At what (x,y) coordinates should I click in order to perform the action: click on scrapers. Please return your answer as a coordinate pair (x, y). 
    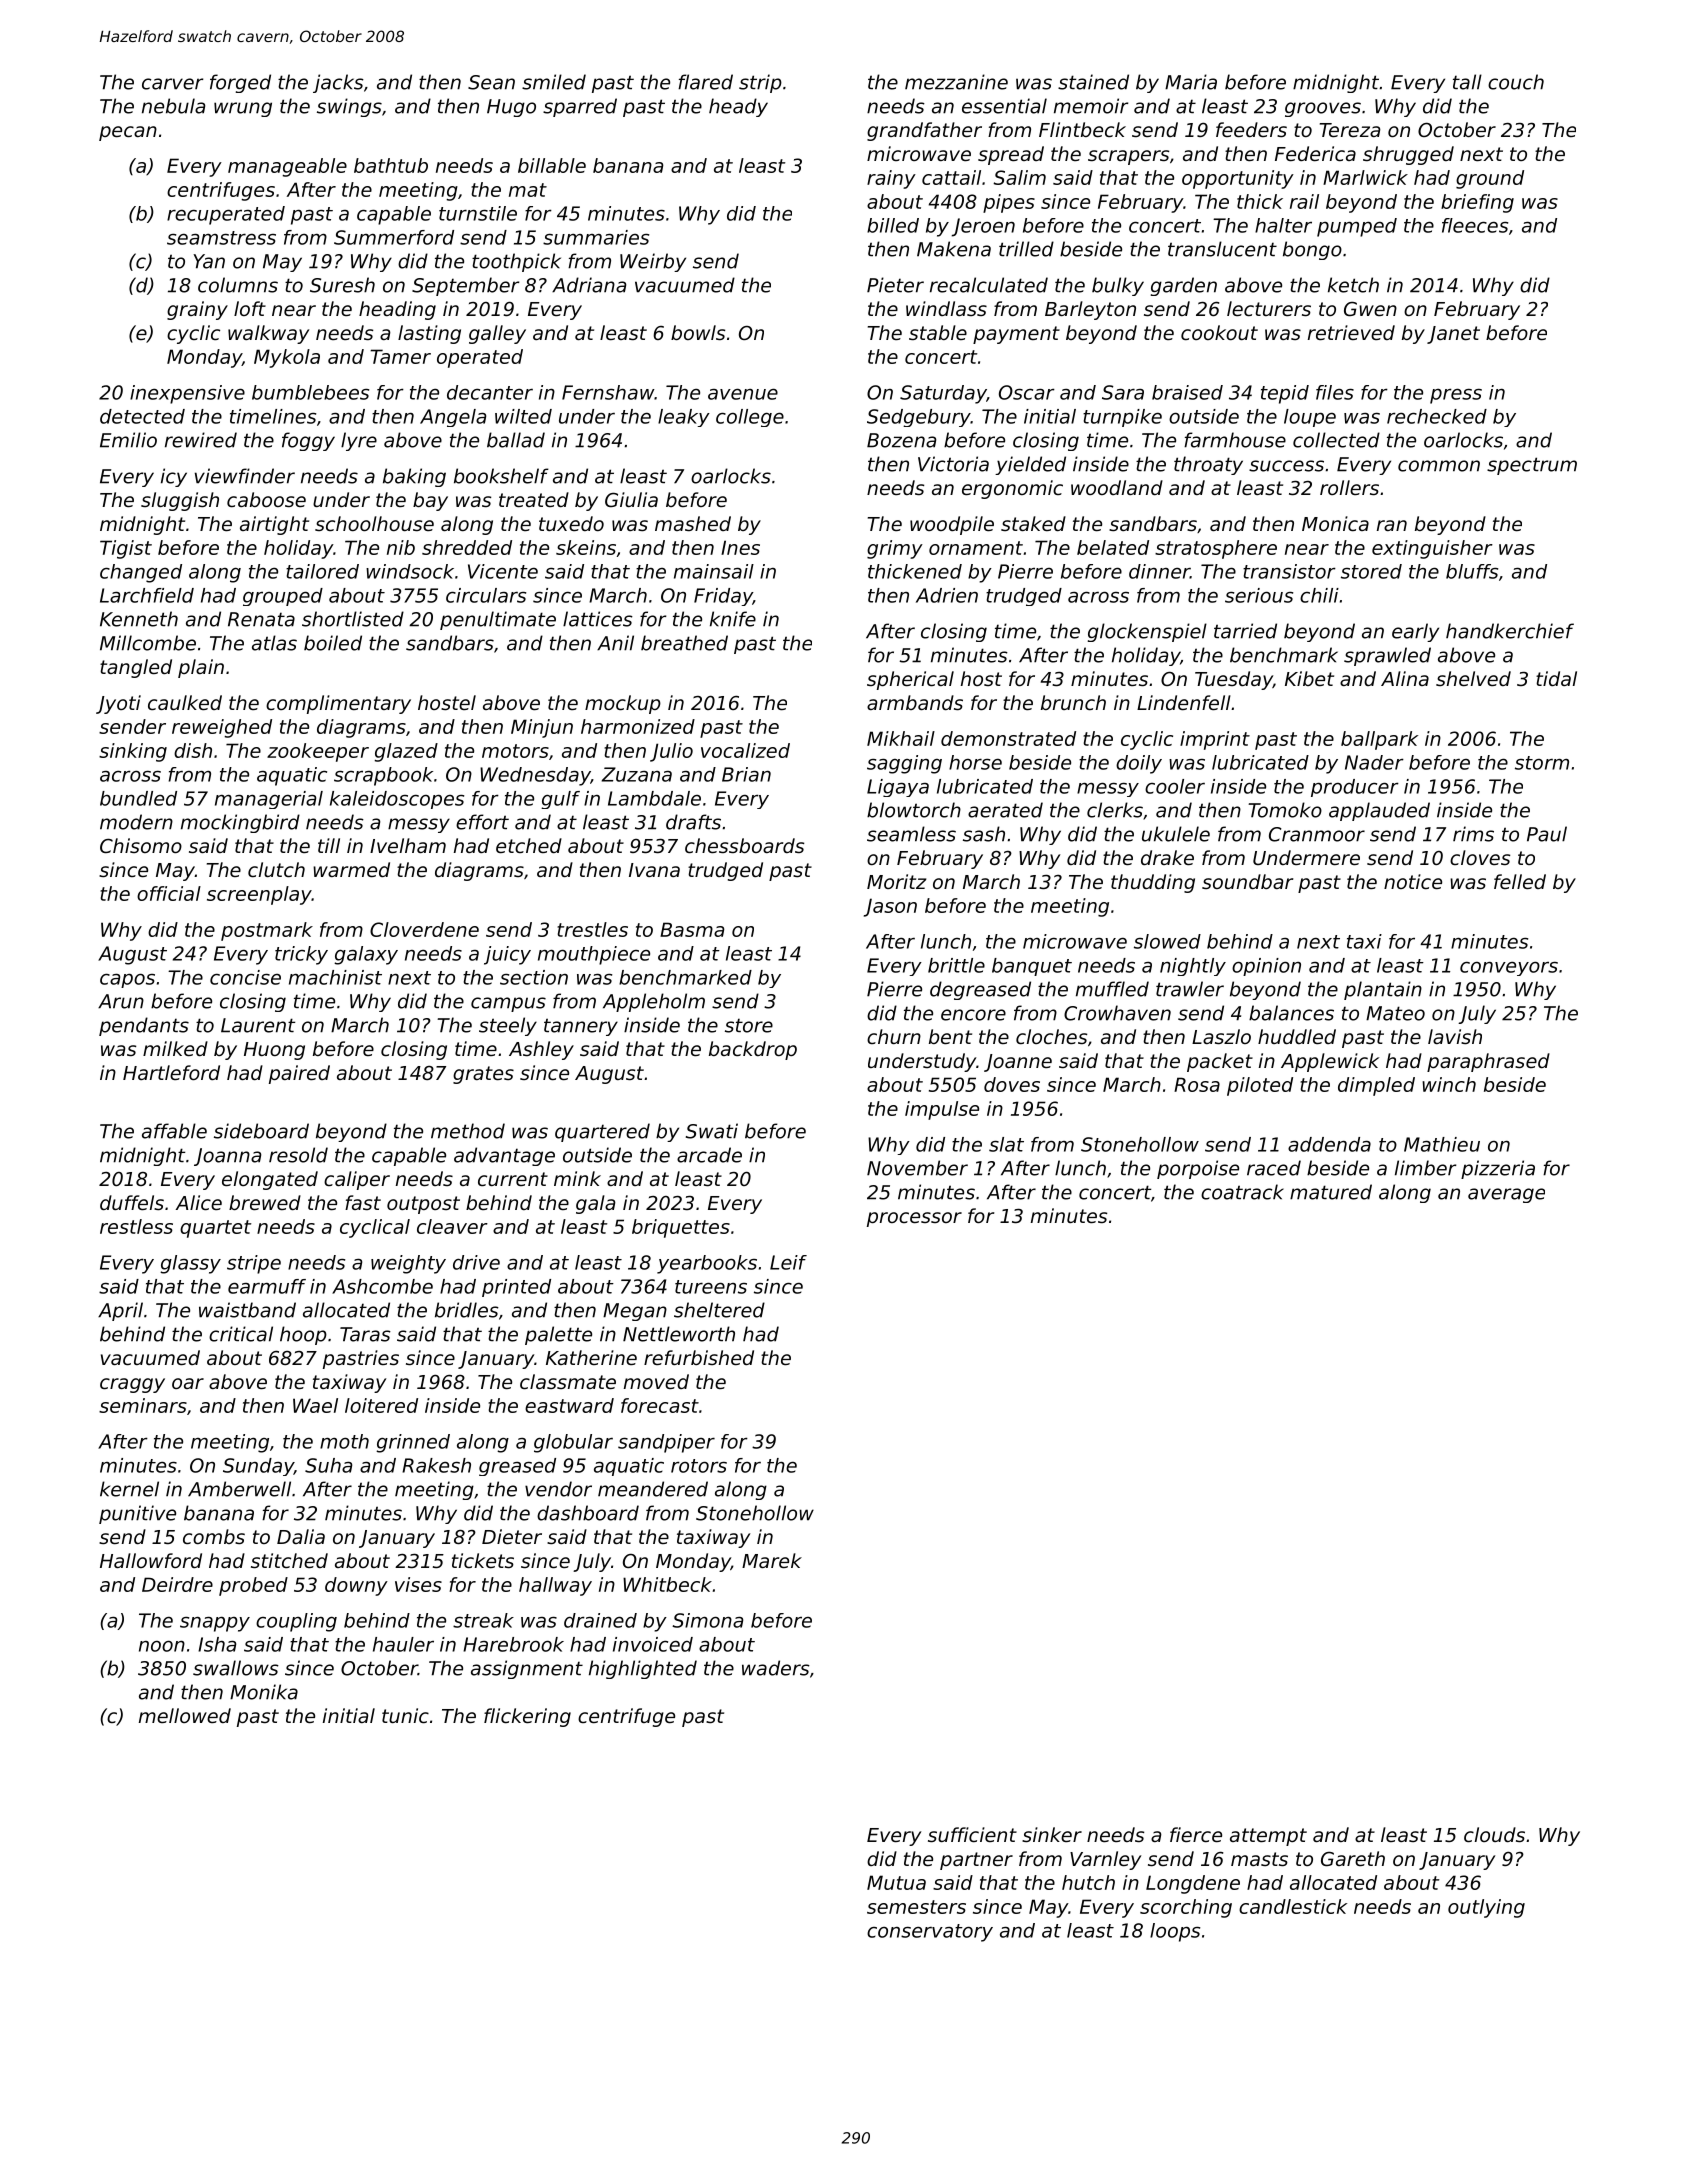
    Looking at the image, I should click on (1128, 157).
